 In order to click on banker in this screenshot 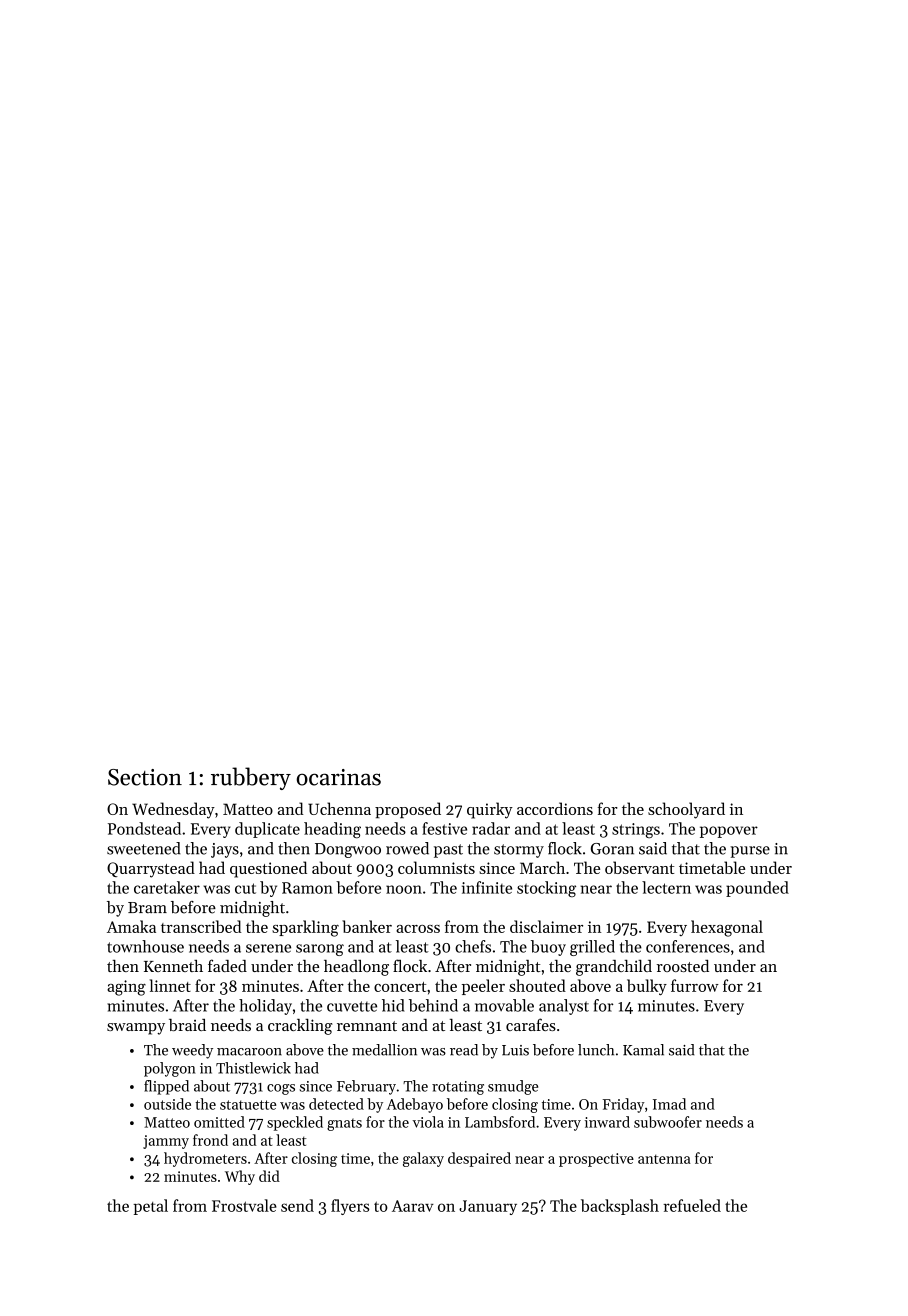, I will do `click(367, 926)`.
